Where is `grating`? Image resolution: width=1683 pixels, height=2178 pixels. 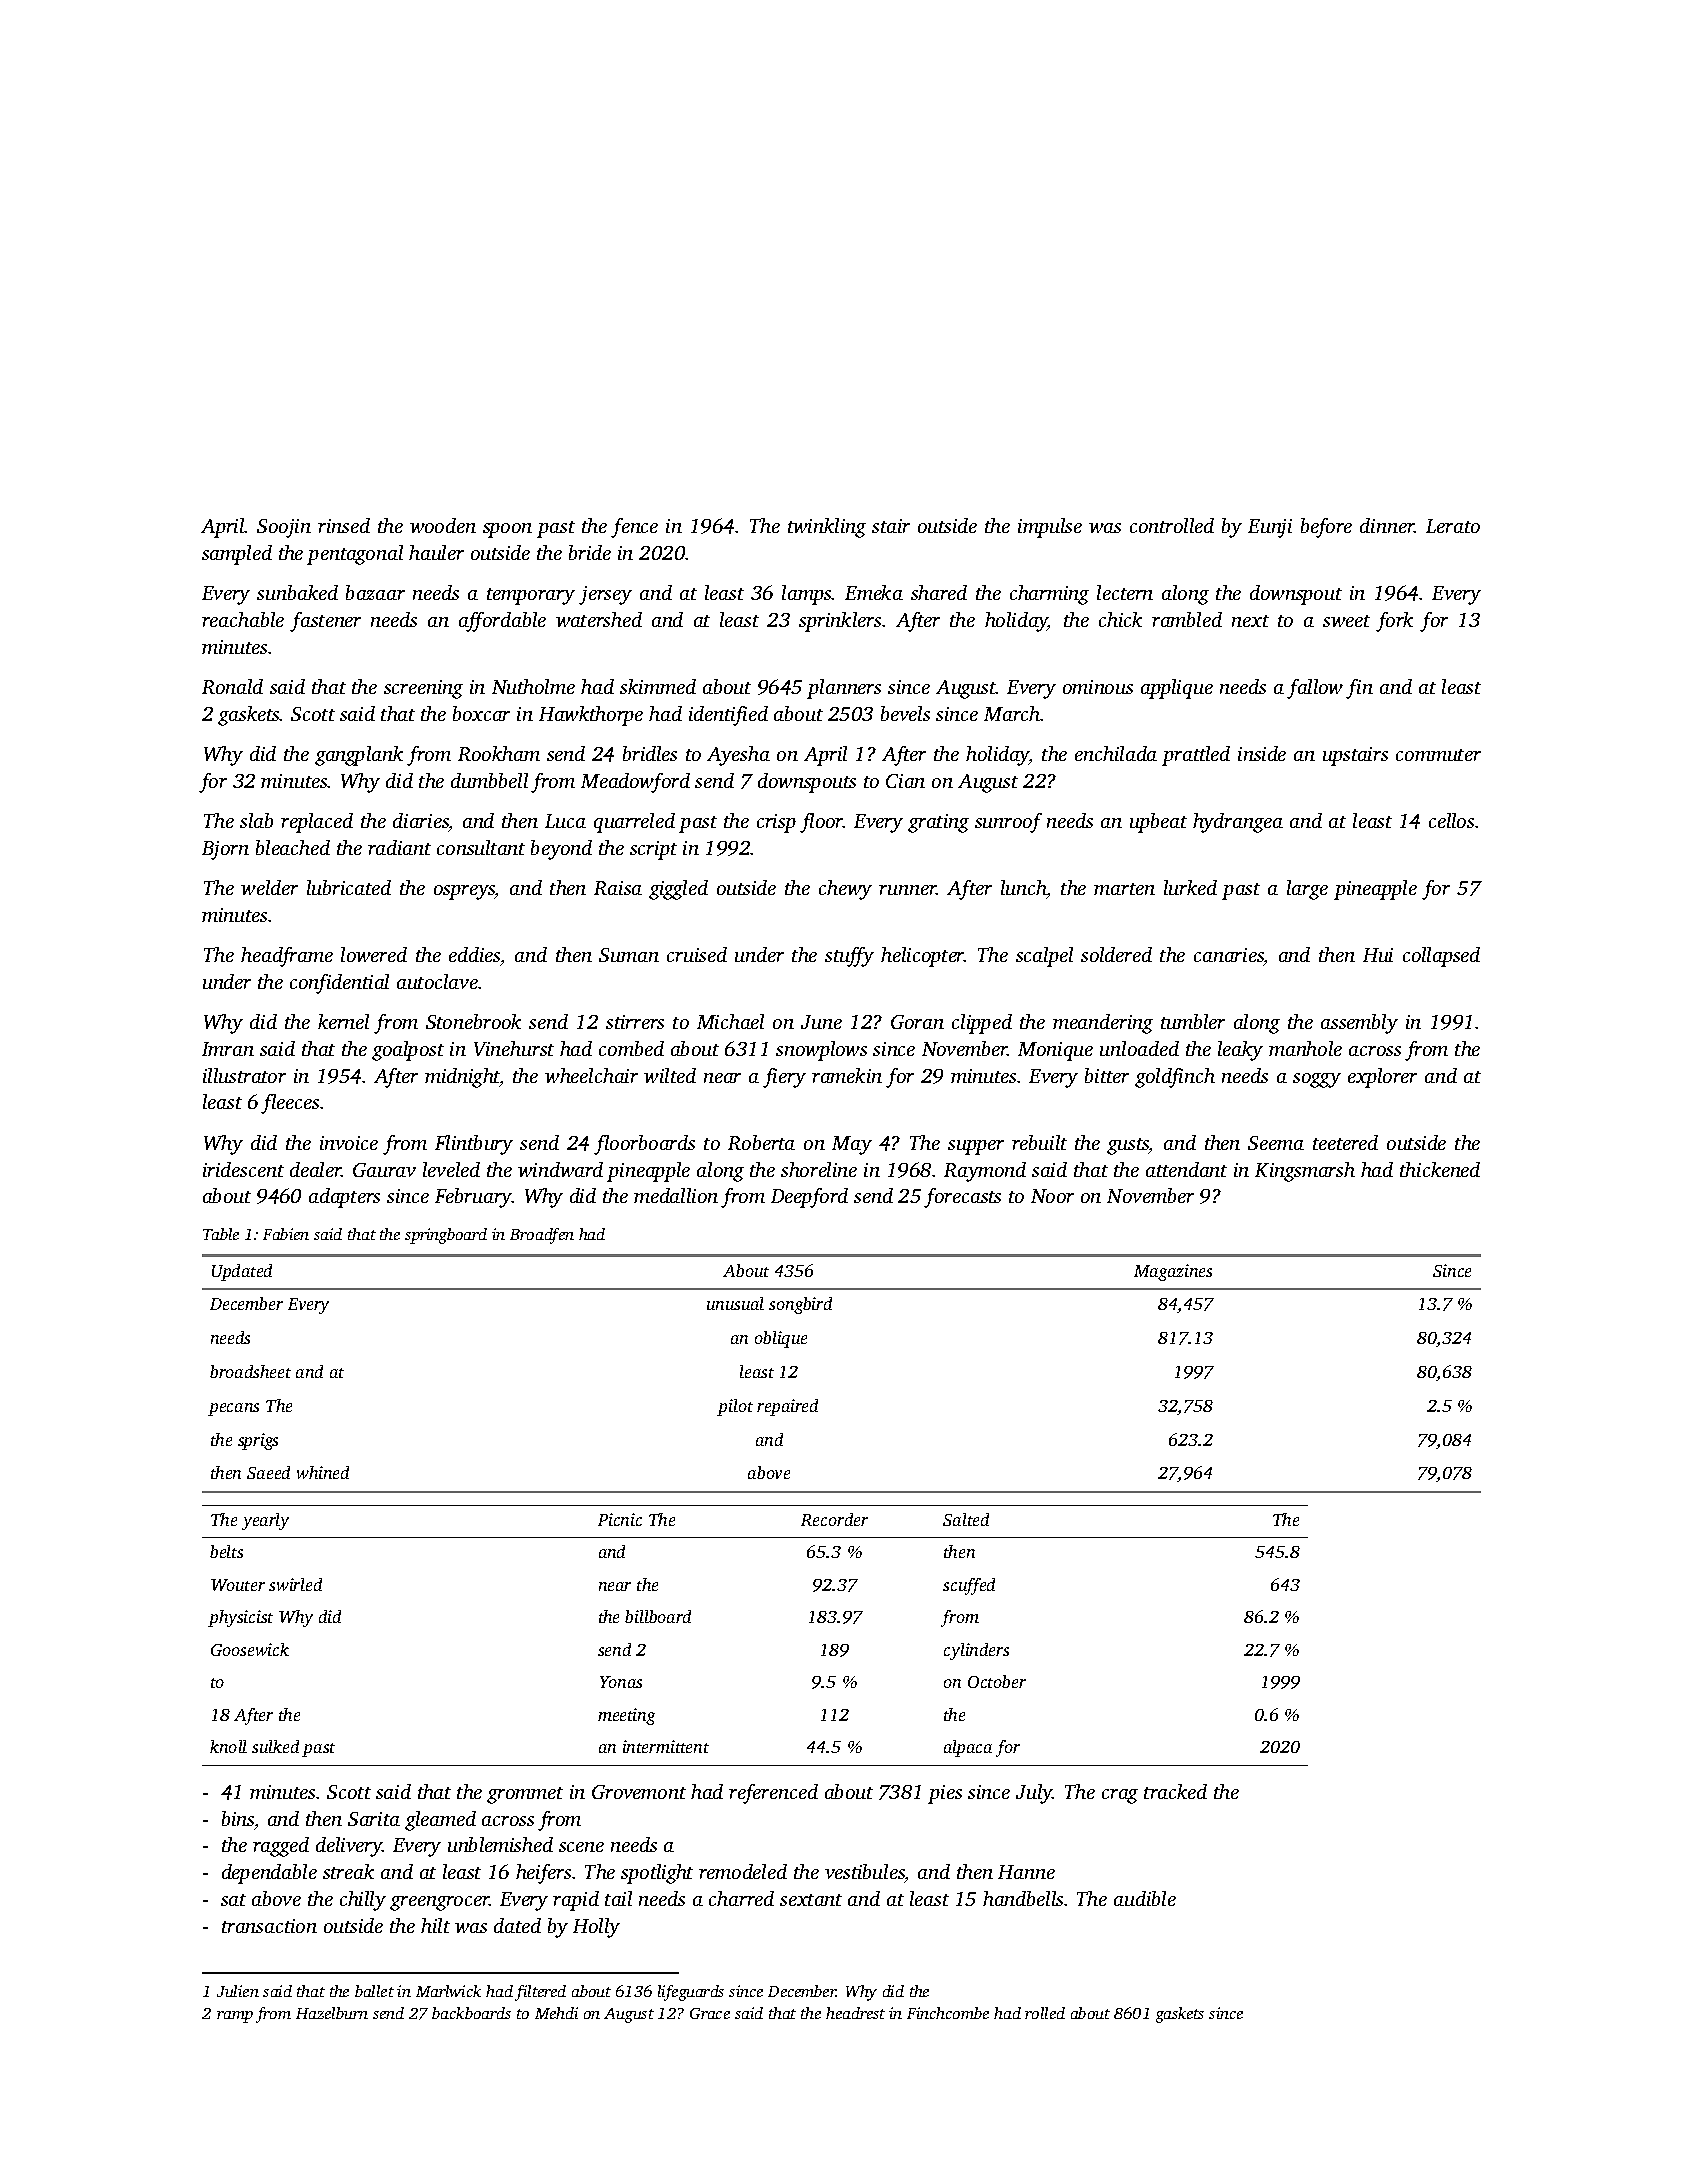 grating is located at coordinates (938, 823).
